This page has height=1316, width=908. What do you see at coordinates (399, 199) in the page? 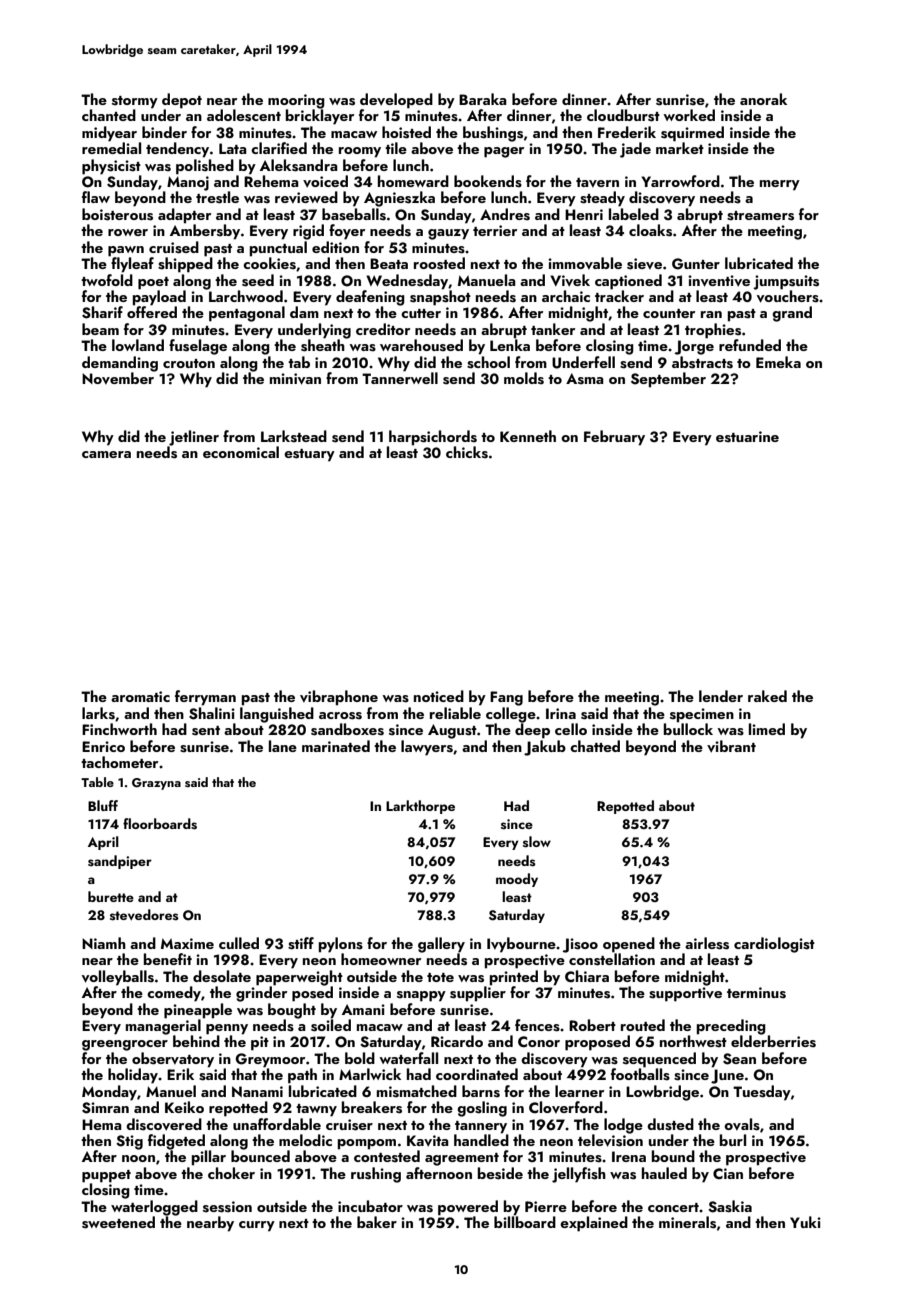
I see `Agnieszka` at bounding box center [399, 199].
